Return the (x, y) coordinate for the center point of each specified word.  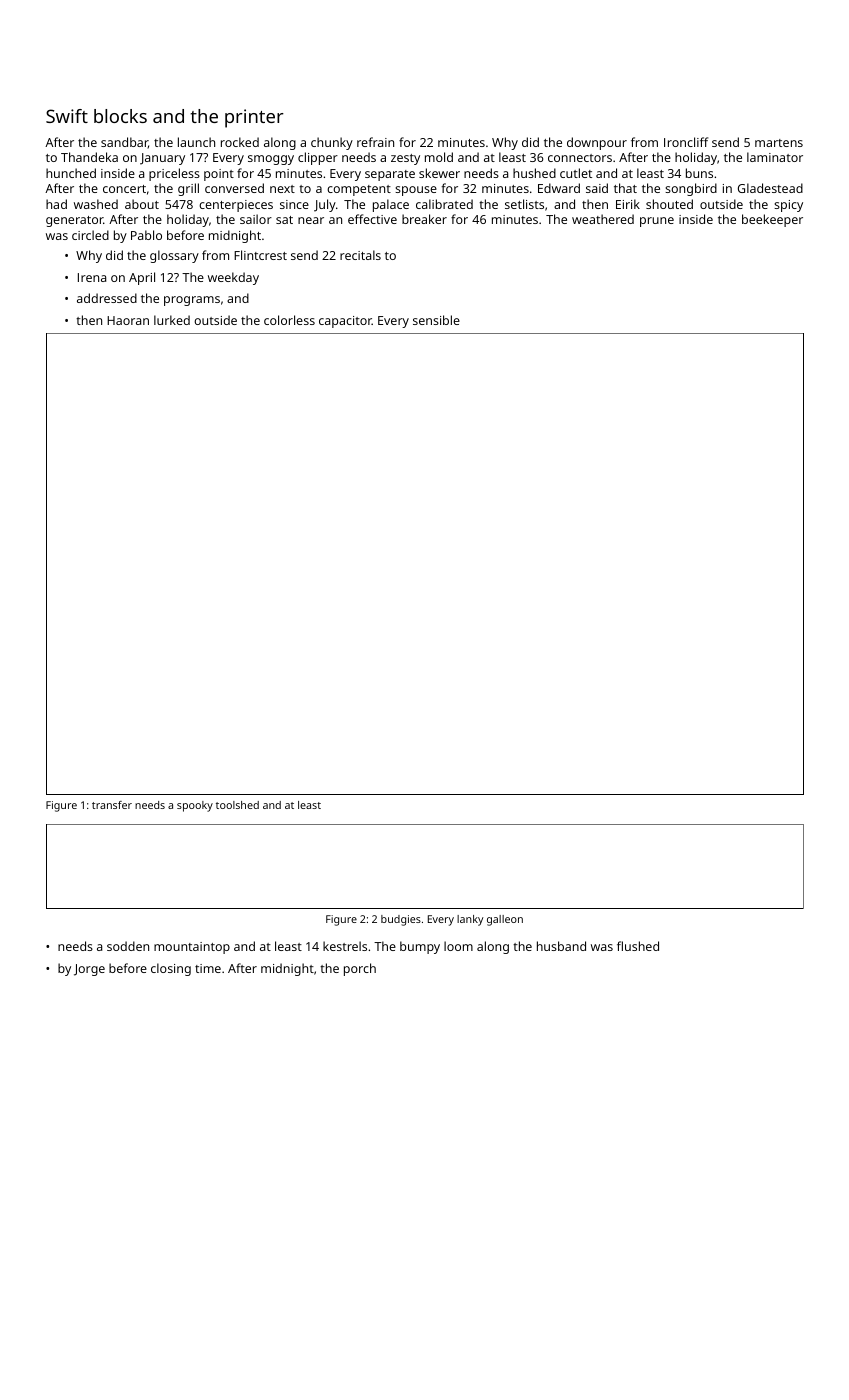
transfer (112, 805)
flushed (638, 946)
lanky (470, 920)
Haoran (128, 320)
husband (561, 946)
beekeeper (772, 220)
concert (124, 189)
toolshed (237, 805)
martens (779, 143)
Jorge (89, 970)
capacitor (345, 322)
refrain (375, 142)
